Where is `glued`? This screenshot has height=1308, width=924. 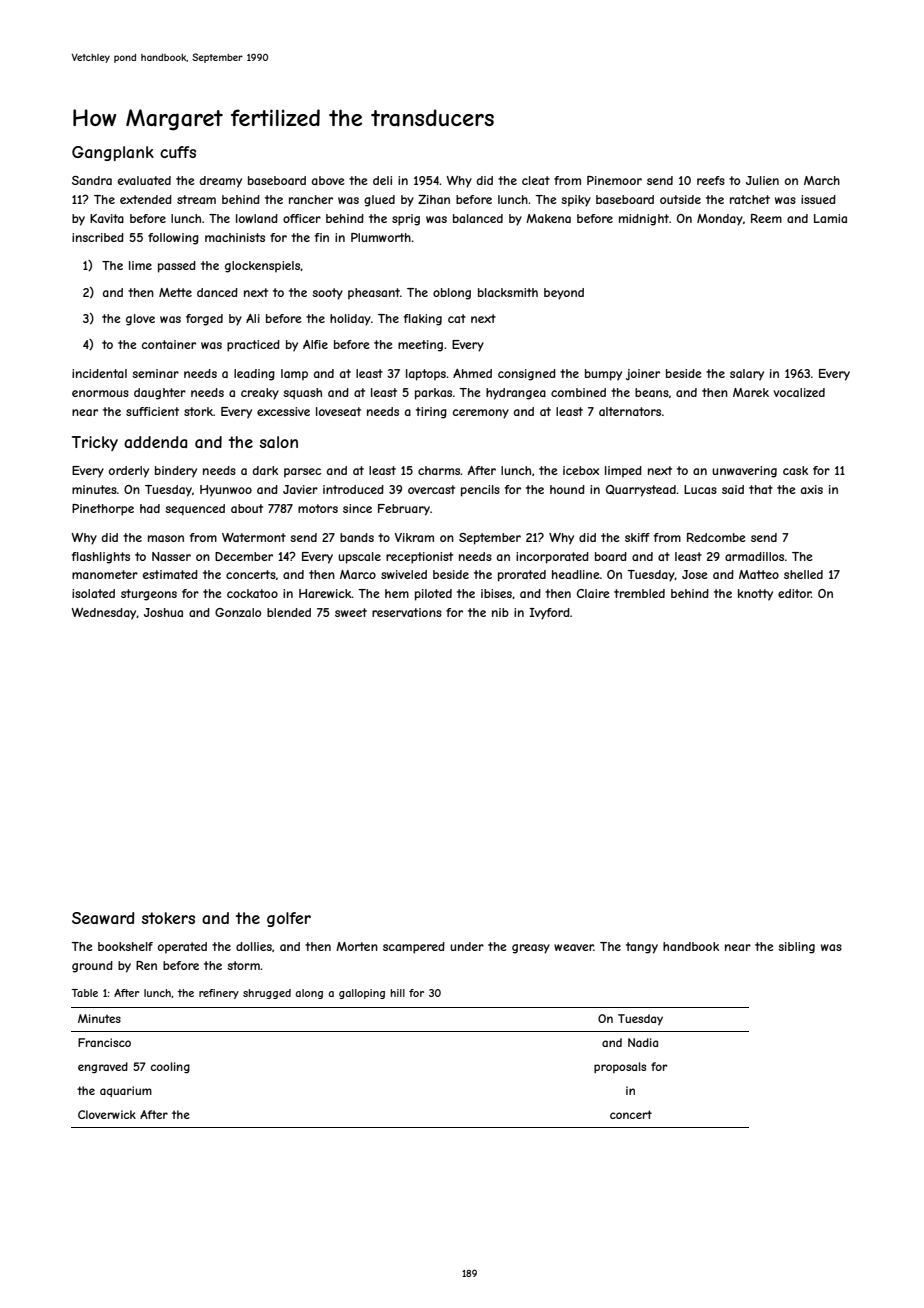
glued is located at coordinates (379, 201).
